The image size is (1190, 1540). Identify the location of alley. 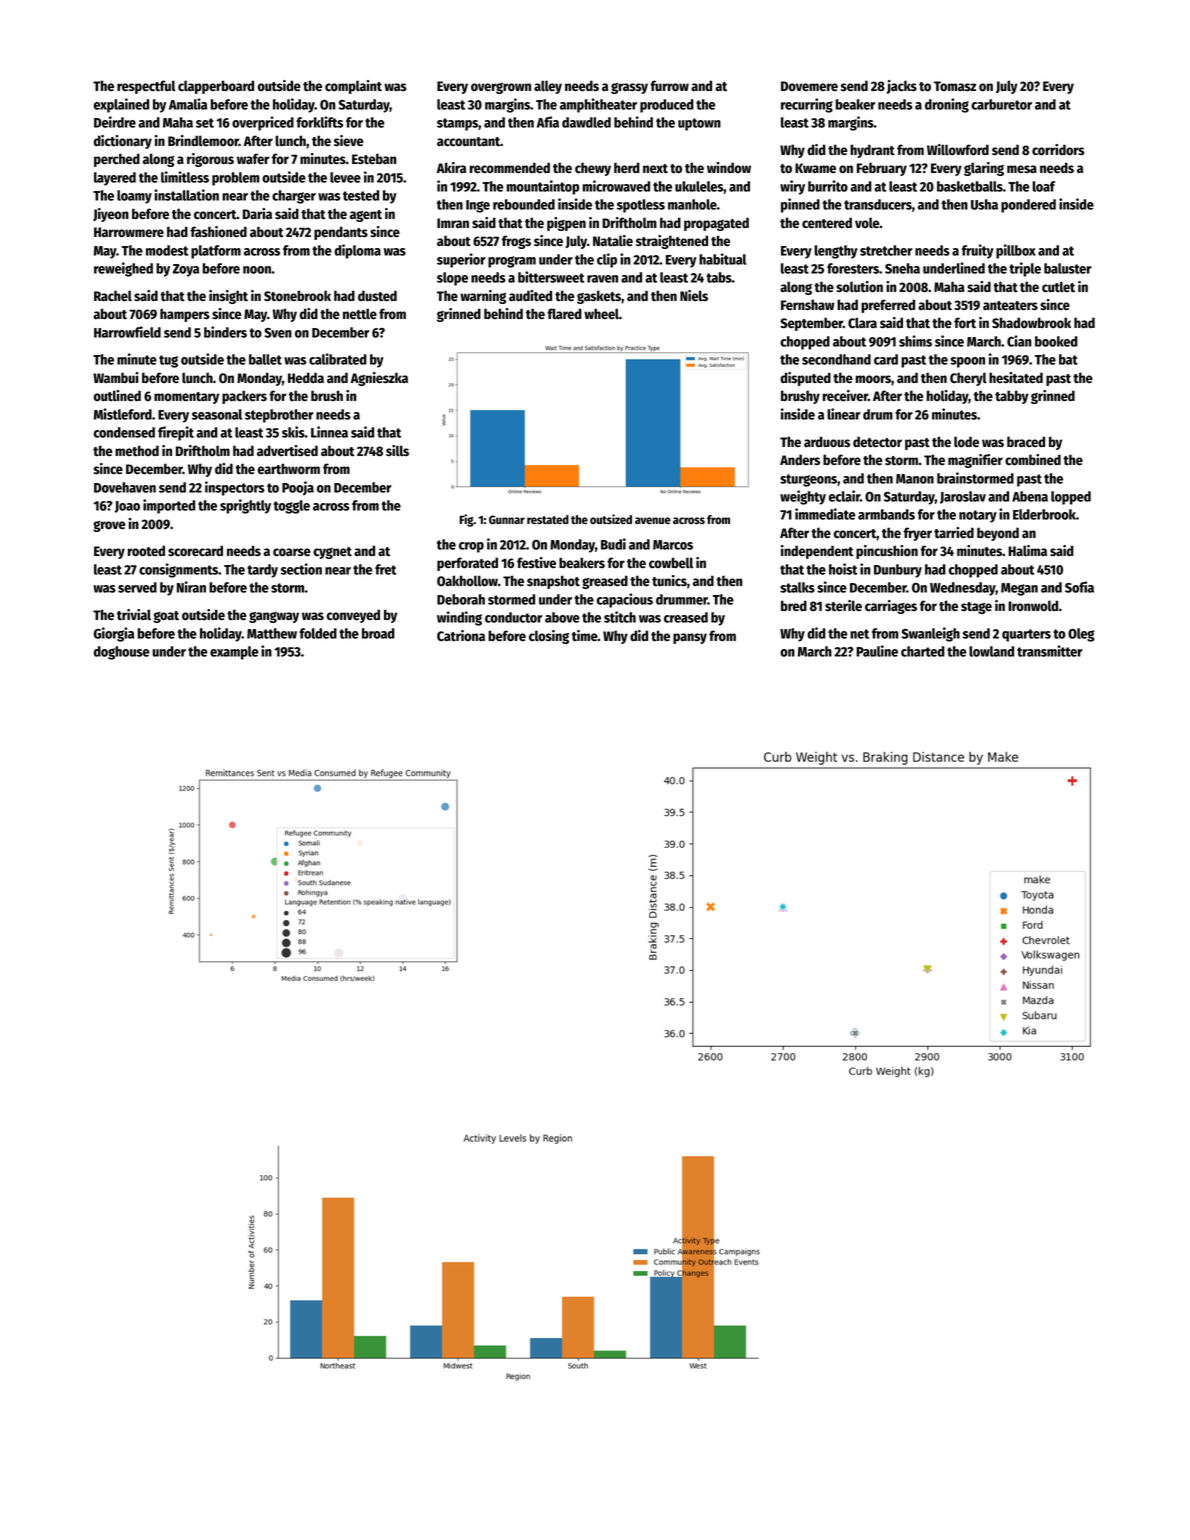
(548, 87).
